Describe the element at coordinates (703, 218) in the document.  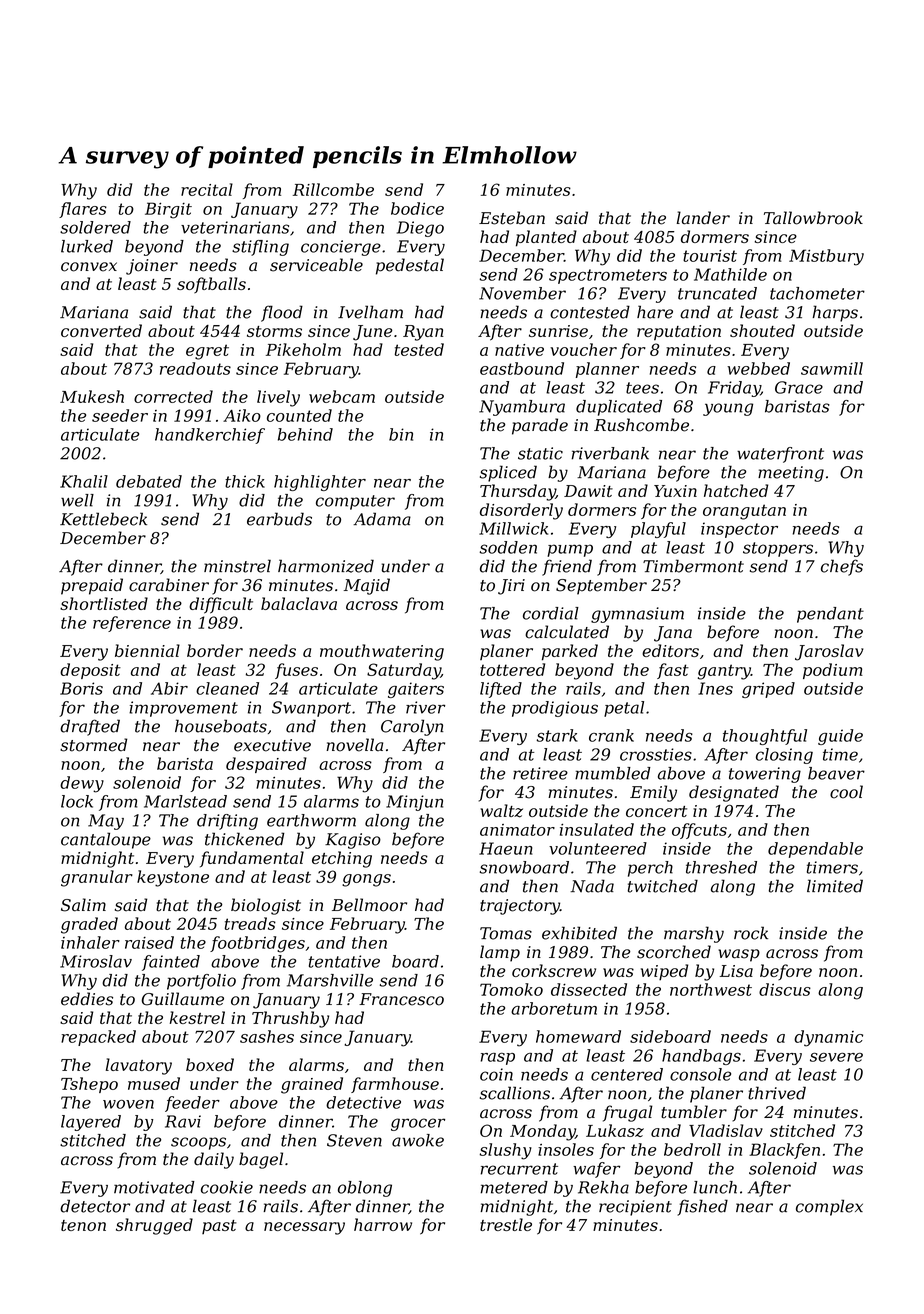
I see `lander` at that location.
